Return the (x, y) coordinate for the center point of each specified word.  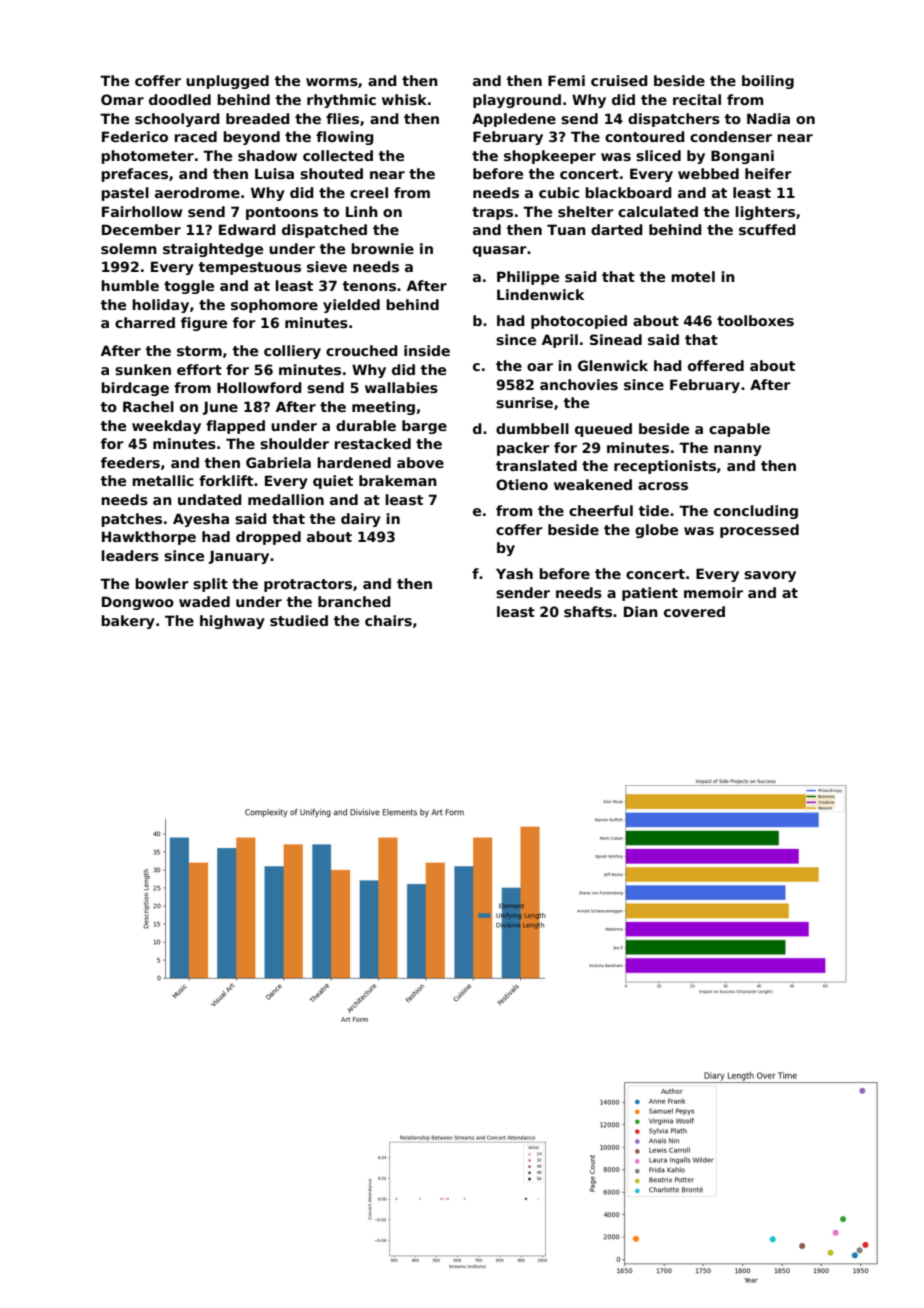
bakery (128, 622)
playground (517, 101)
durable (366, 425)
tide (654, 510)
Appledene (514, 120)
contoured (645, 136)
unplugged (227, 82)
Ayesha (201, 520)
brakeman (398, 480)
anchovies (579, 384)
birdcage (135, 389)
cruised (619, 80)
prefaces (134, 175)
